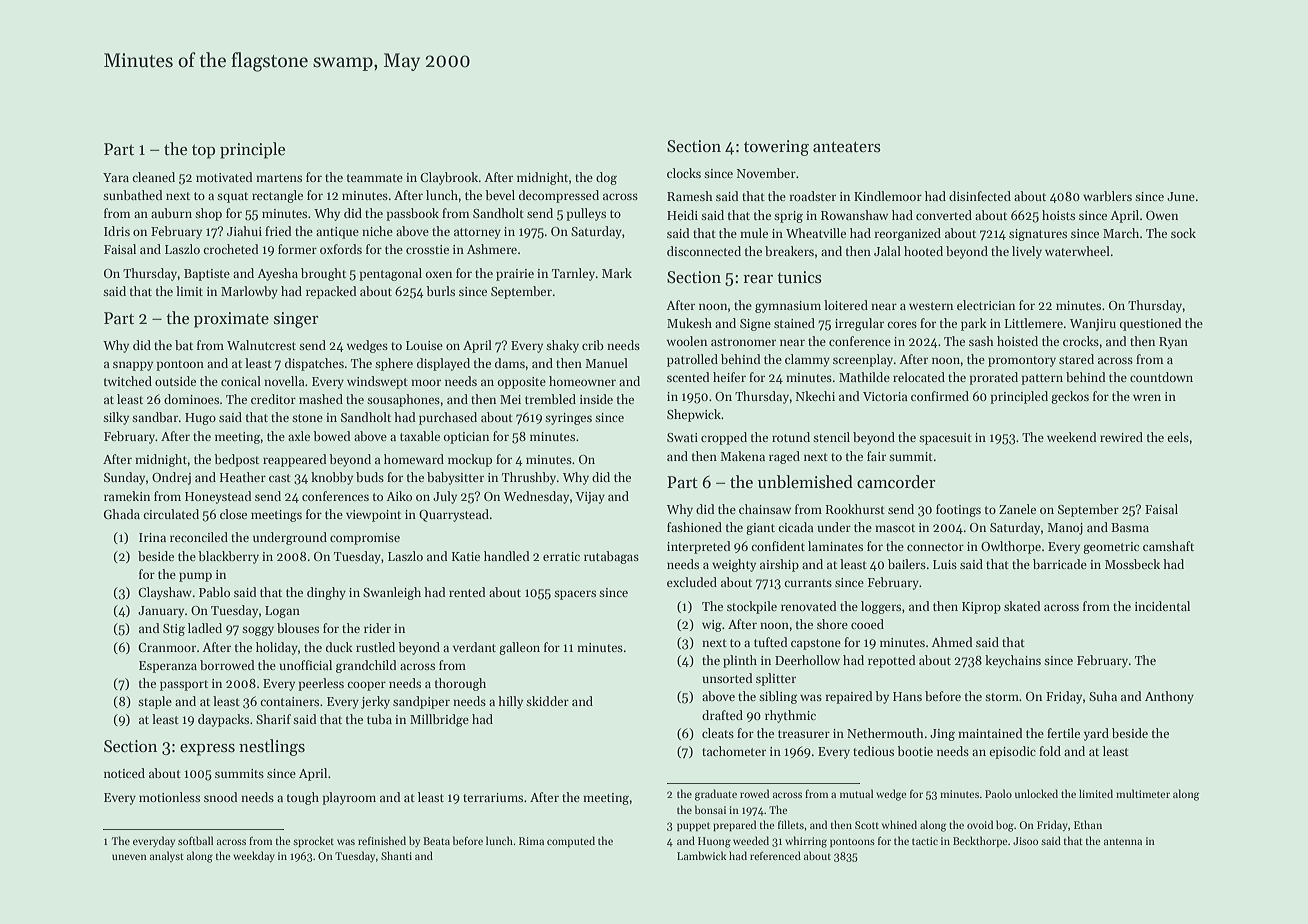 Image resolution: width=1308 pixels, height=924 pixels. What do you see at coordinates (1022, 361) in the screenshot?
I see `promontory` at bounding box center [1022, 361].
